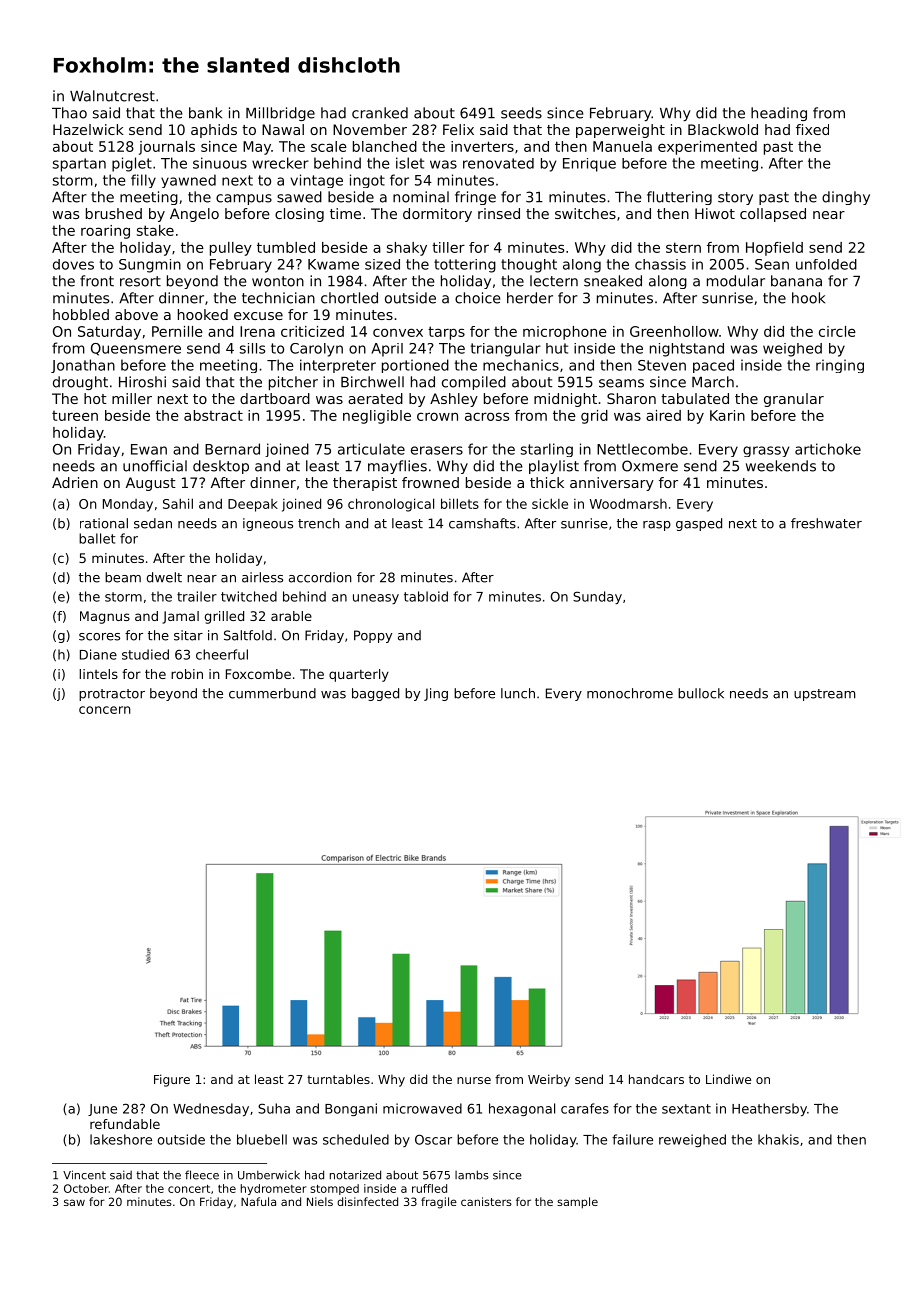 The width and height of the document is (924, 1308). What do you see at coordinates (779, 114) in the document?
I see `heading` at bounding box center [779, 114].
